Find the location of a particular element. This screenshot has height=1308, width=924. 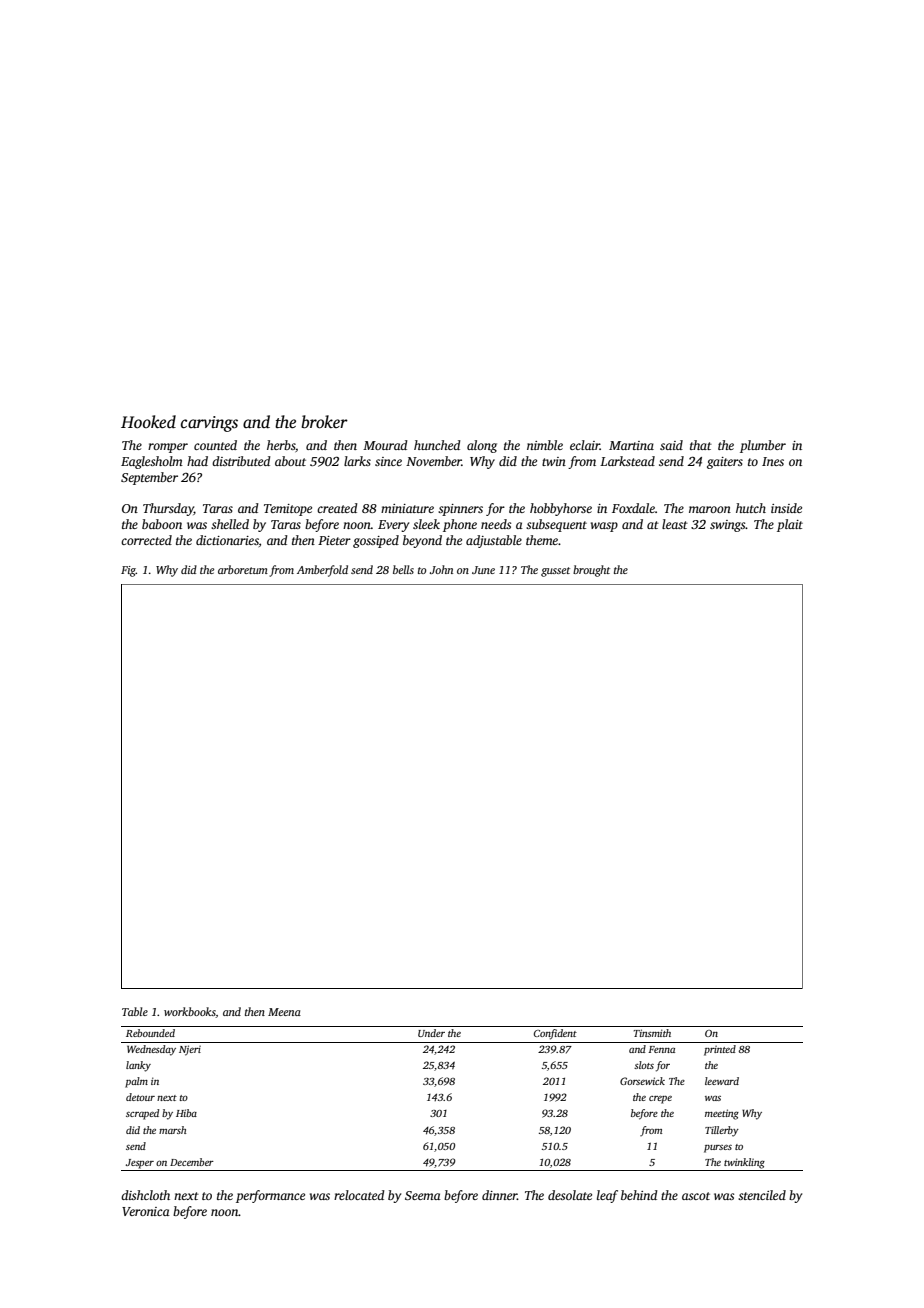

Veronica is located at coordinates (146, 1211).
